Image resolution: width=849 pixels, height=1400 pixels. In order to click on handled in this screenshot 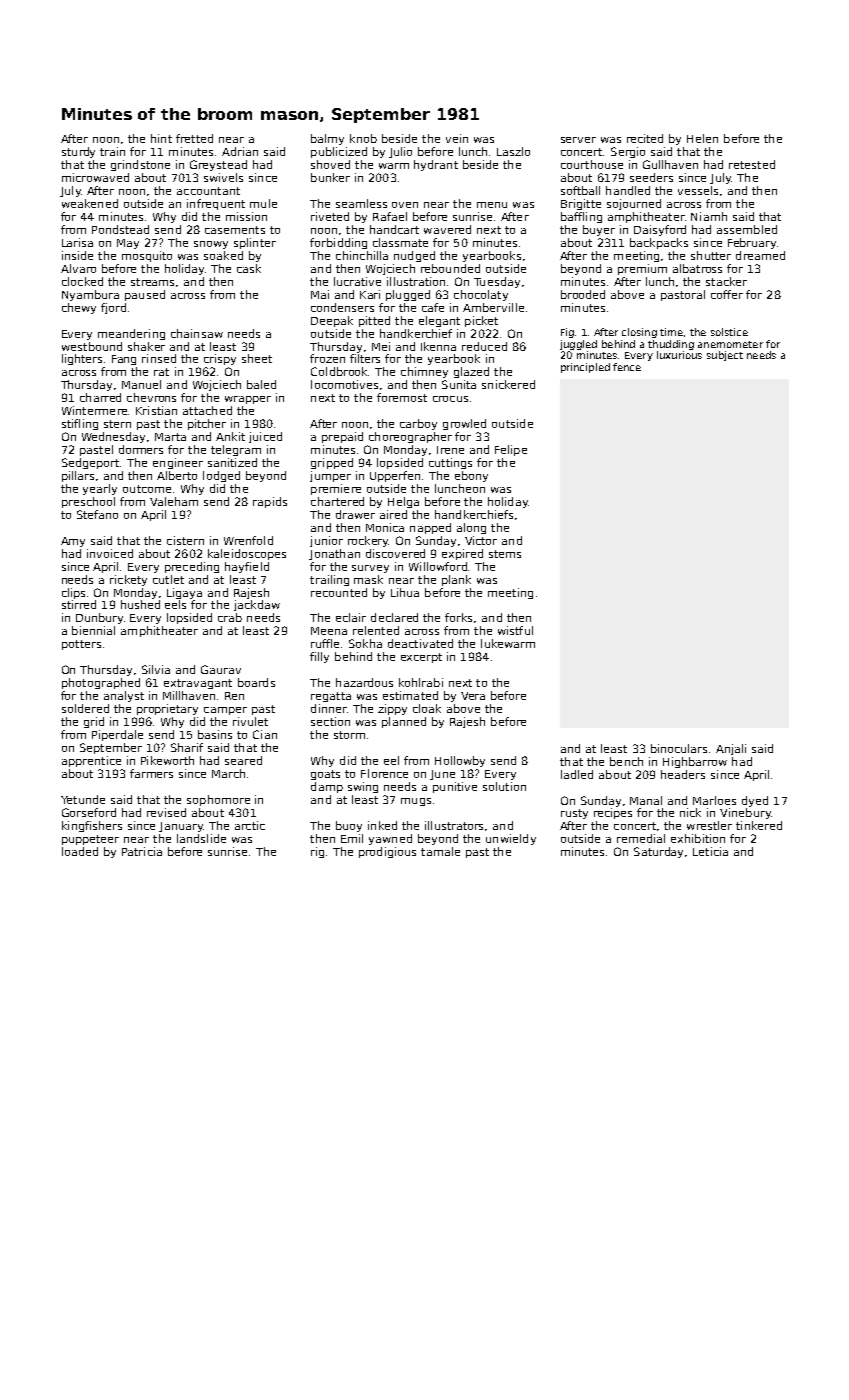, I will do `click(628, 190)`.
